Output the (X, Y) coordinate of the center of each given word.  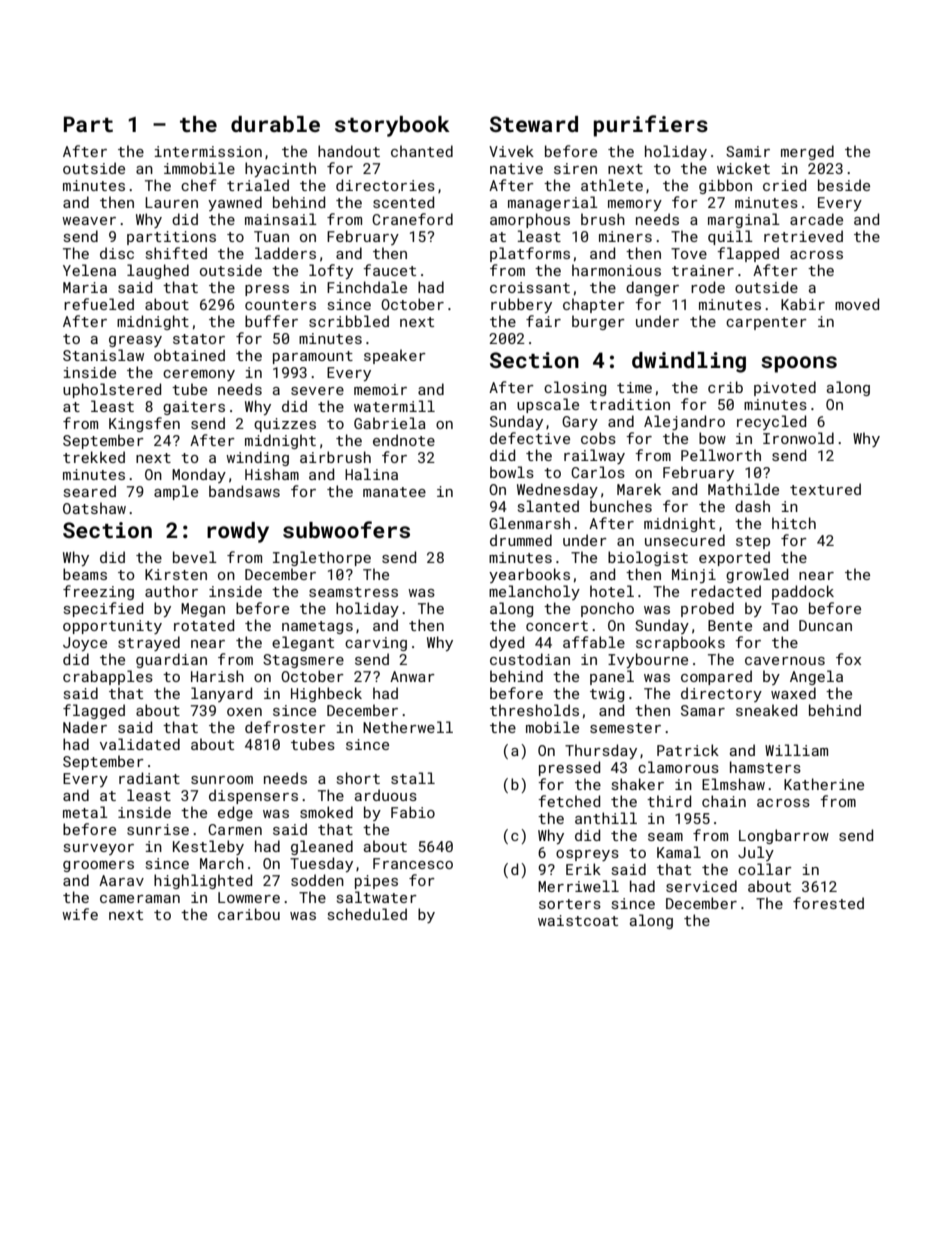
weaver (89, 221)
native (516, 168)
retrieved (803, 236)
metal (85, 812)
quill (730, 237)
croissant (530, 287)
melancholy (534, 592)
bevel (195, 557)
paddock (803, 592)
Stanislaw (103, 355)
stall (413, 778)
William (796, 750)
